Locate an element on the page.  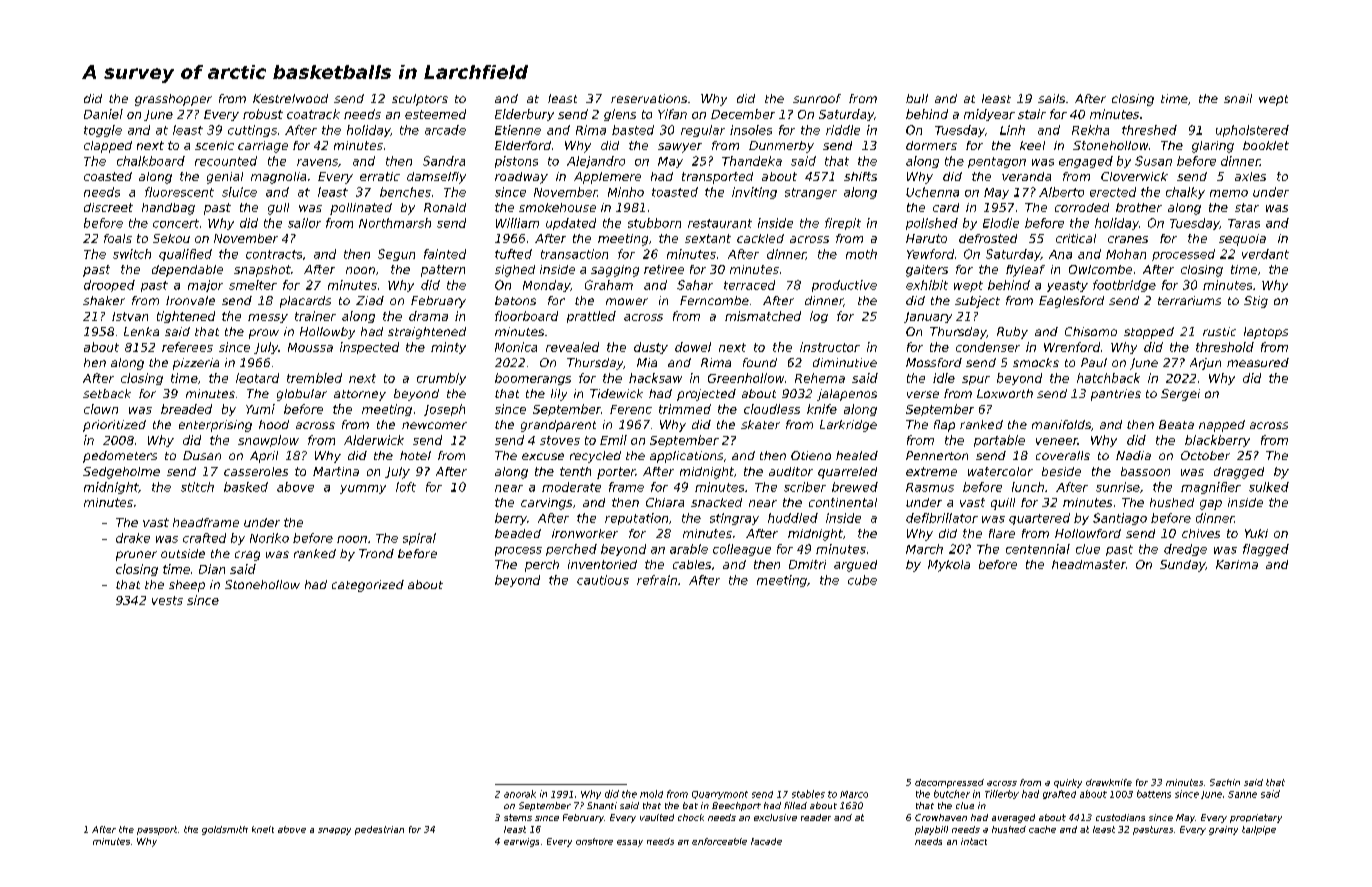
sculptors is located at coordinates (420, 100).
